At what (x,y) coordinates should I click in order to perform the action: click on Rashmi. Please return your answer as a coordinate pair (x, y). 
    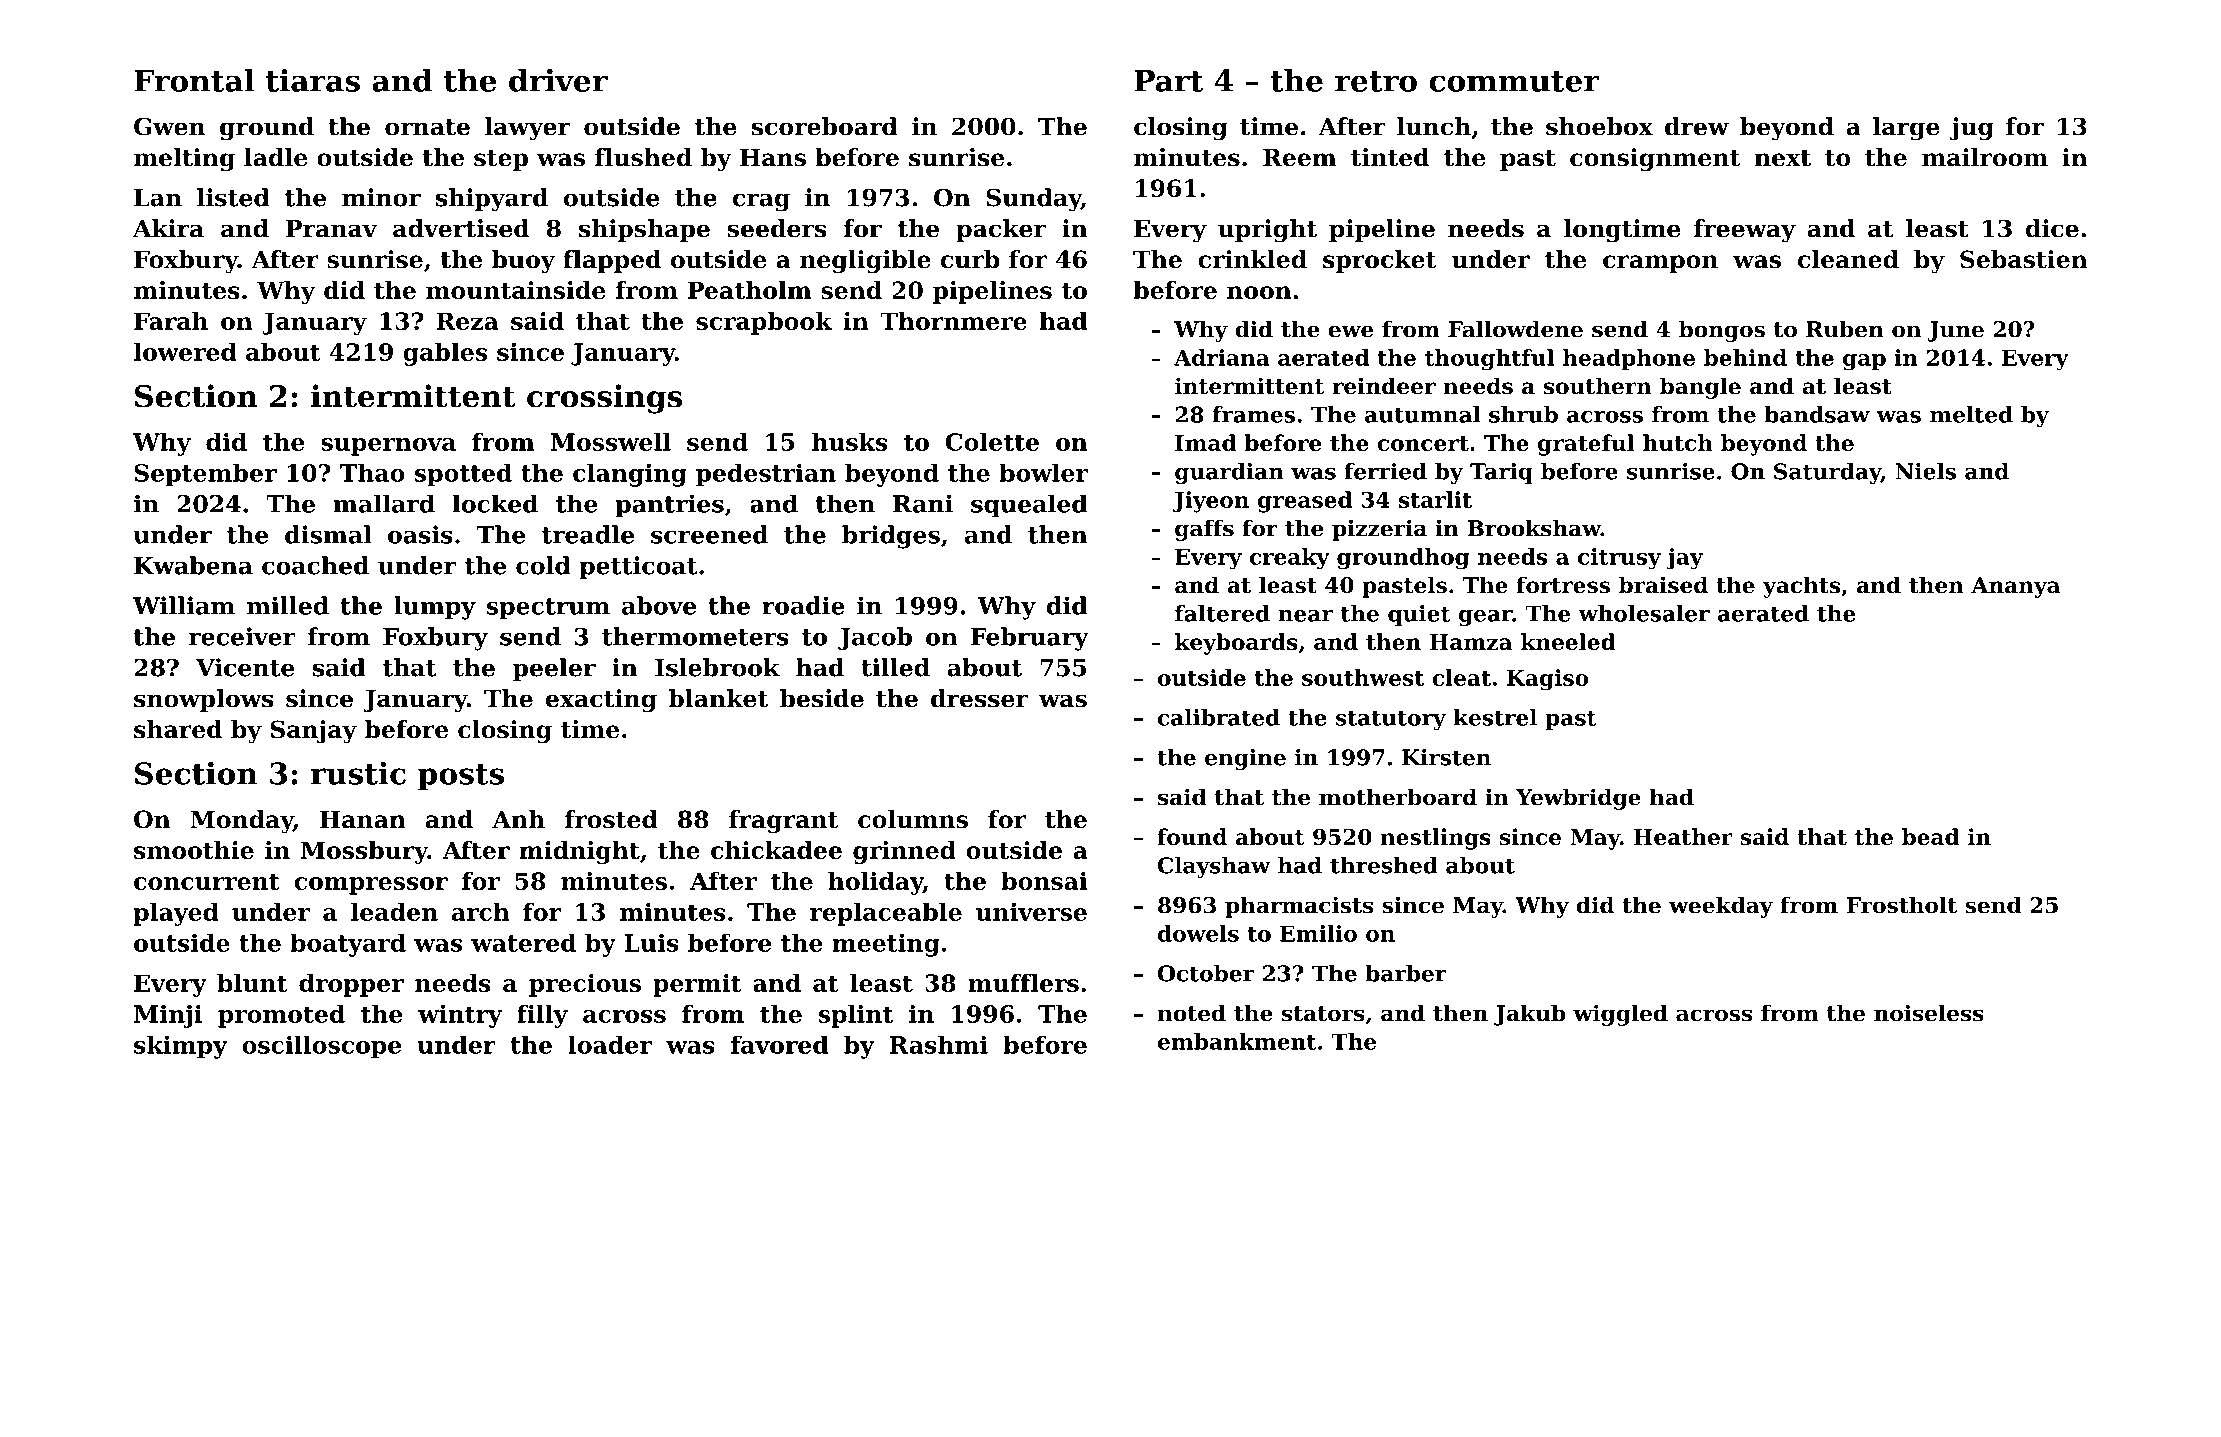
    Looking at the image, I should click on (938, 1044).
